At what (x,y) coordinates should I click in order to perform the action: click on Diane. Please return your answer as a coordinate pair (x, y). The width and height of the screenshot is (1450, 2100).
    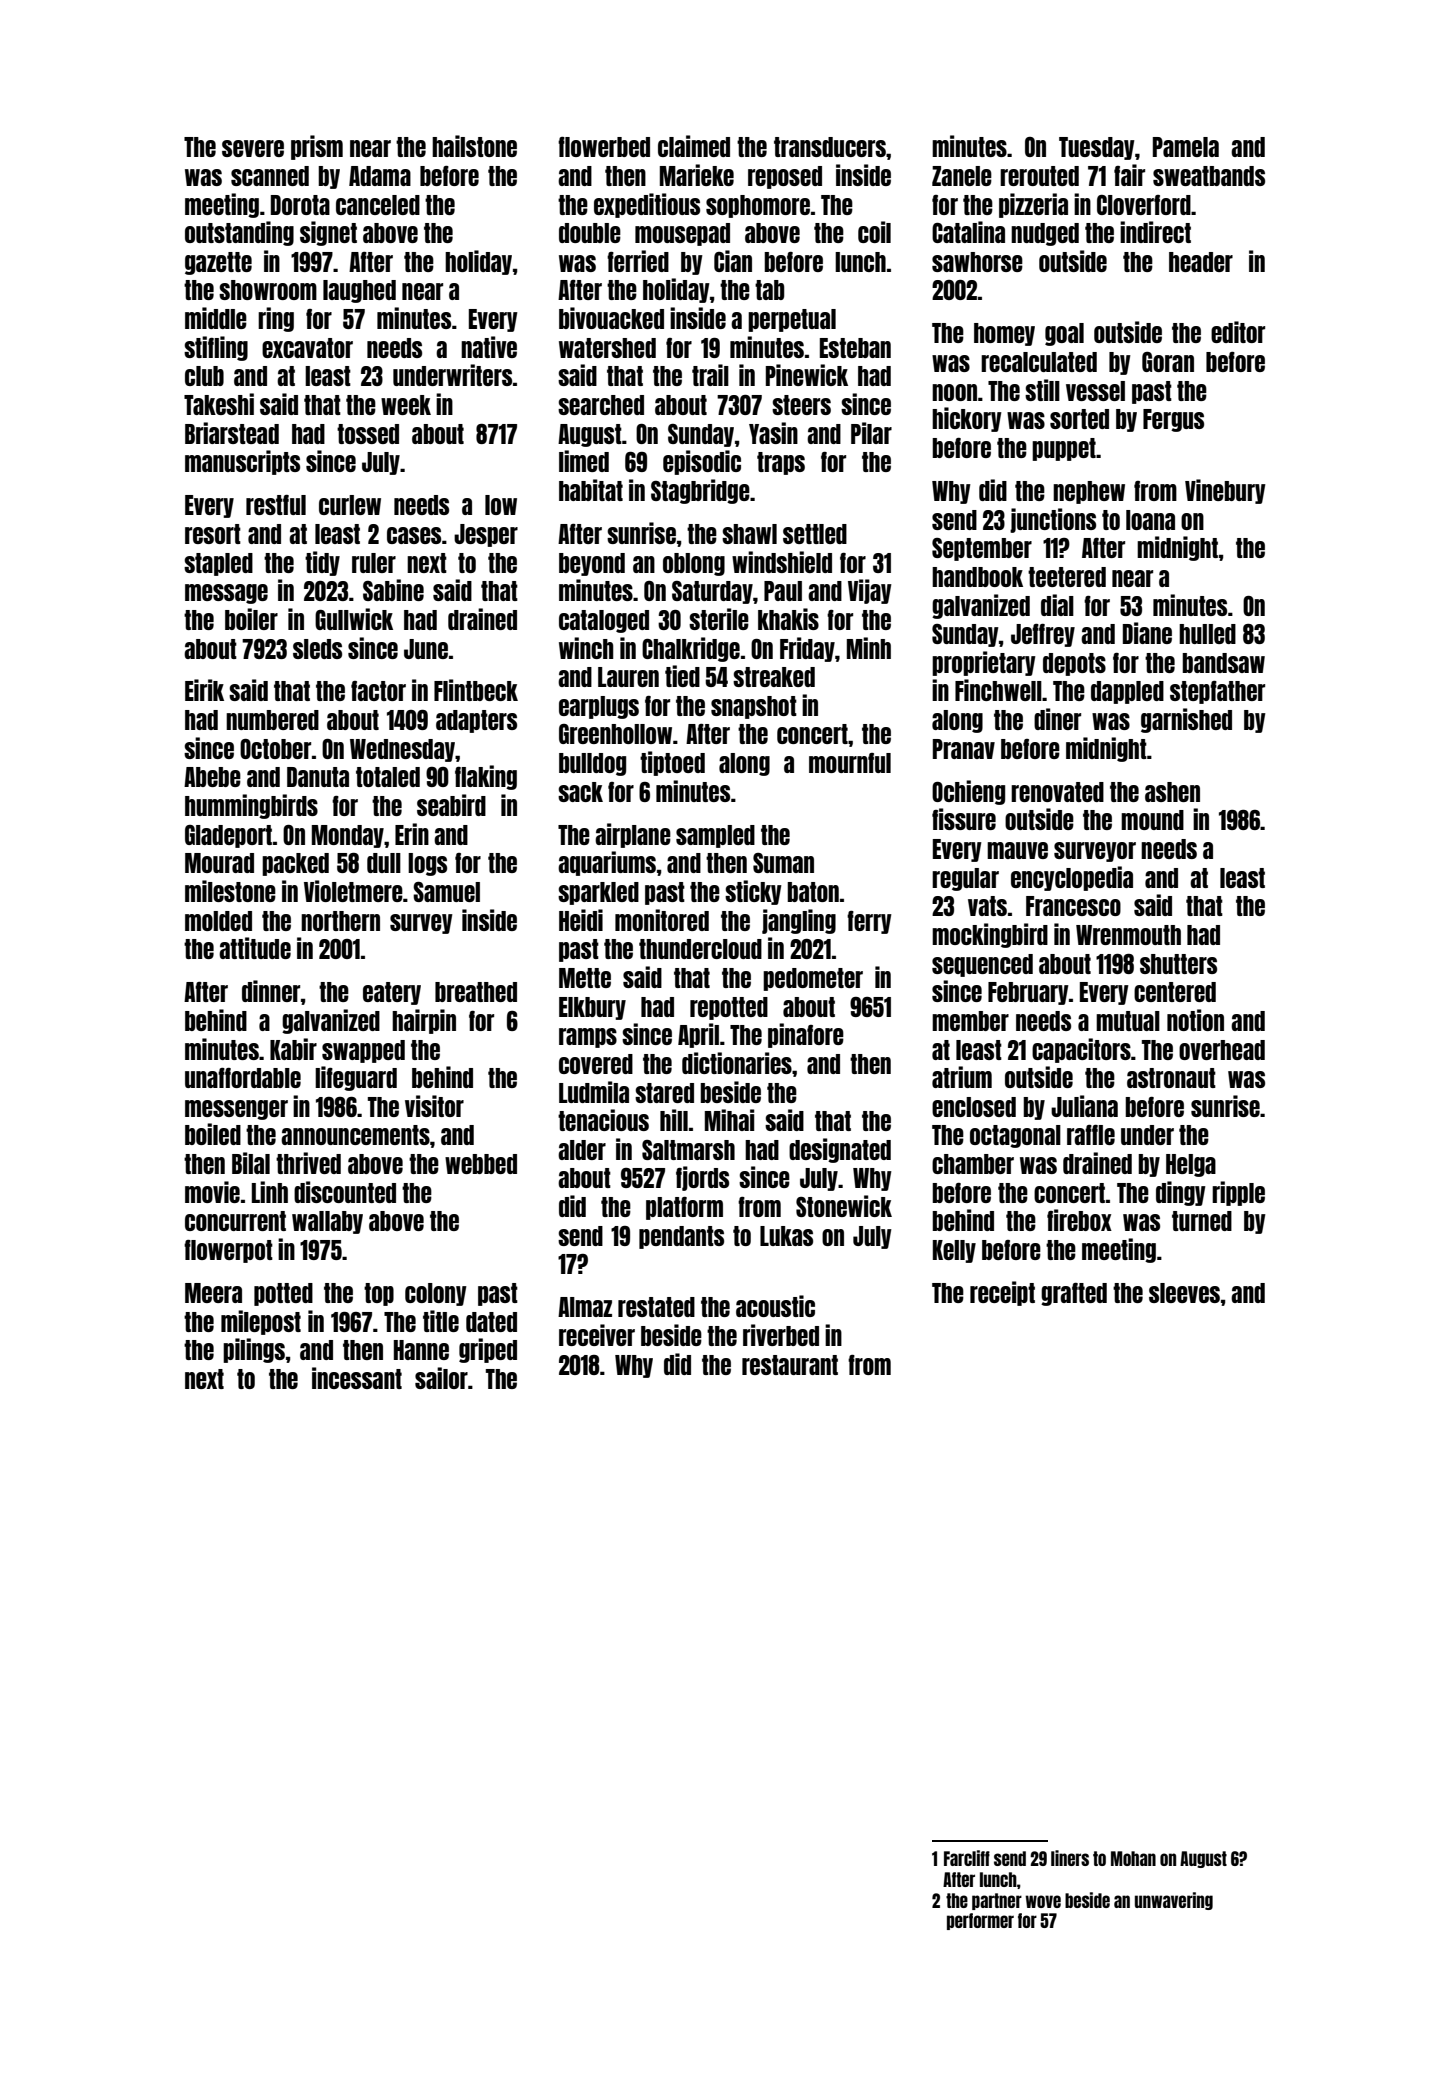
    Looking at the image, I should click on (1147, 633).
